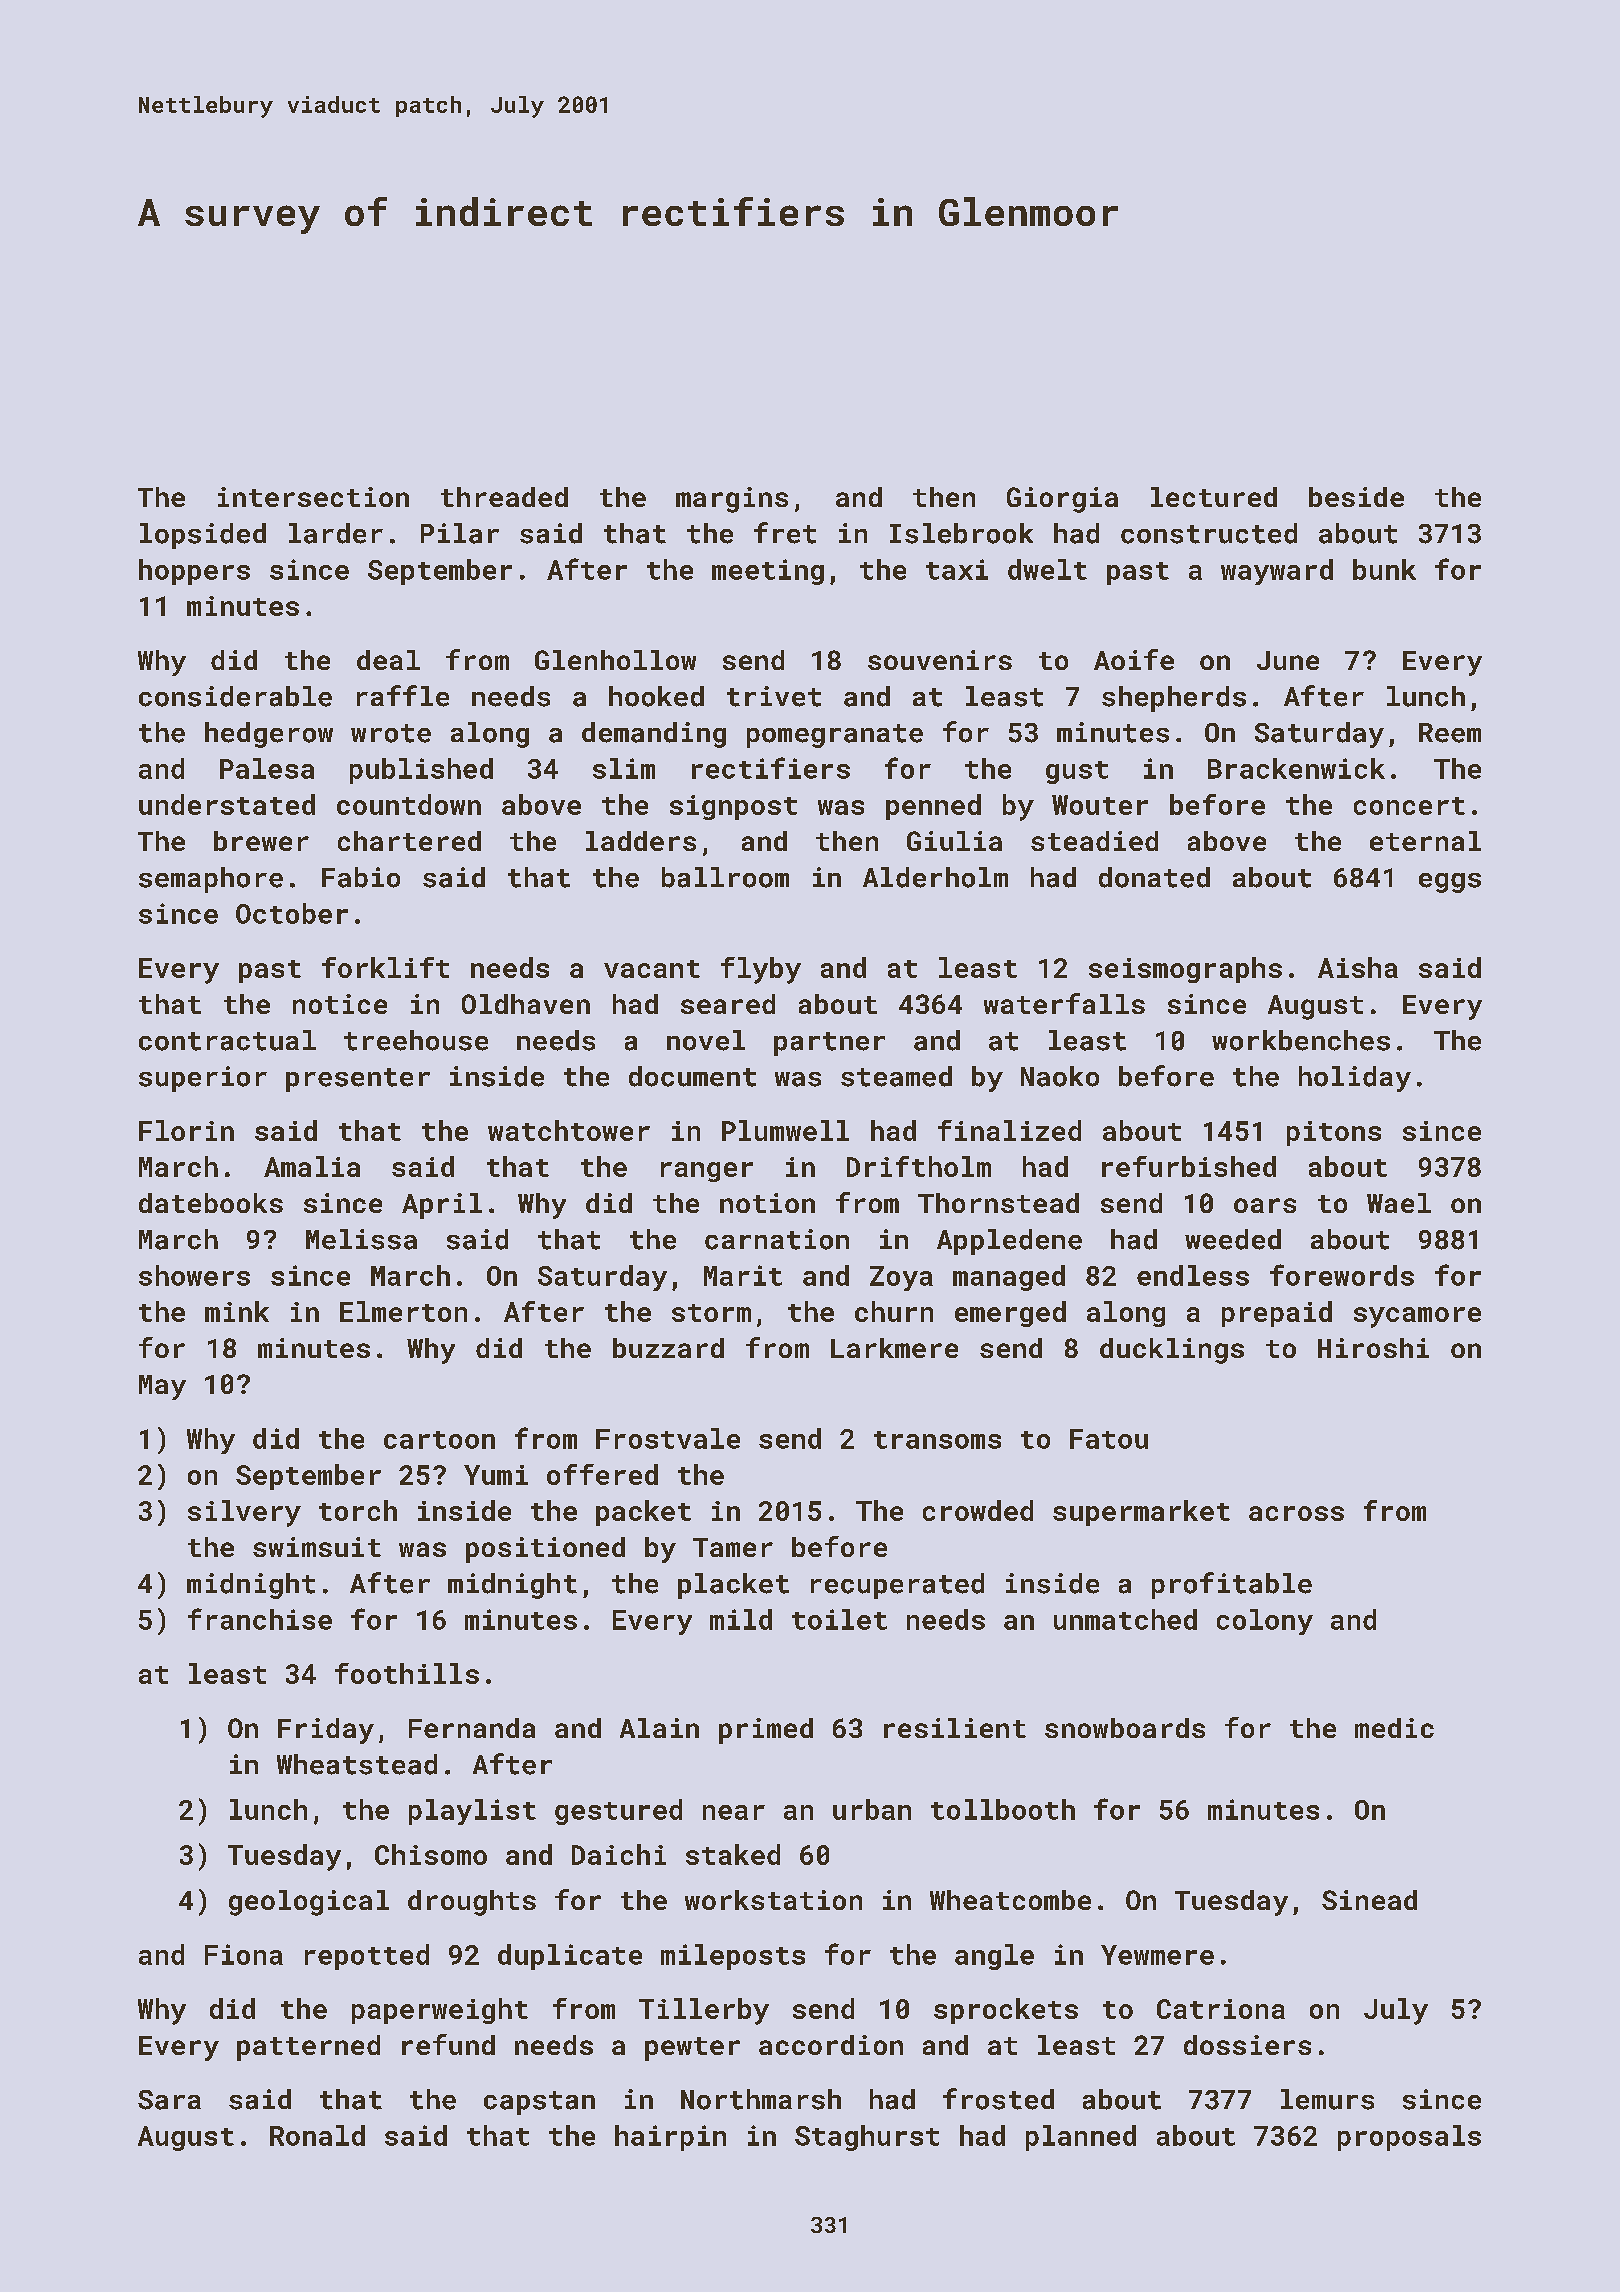 This screenshot has height=2292, width=1620. What do you see at coordinates (312, 1166) in the screenshot?
I see `Amalia` at bounding box center [312, 1166].
